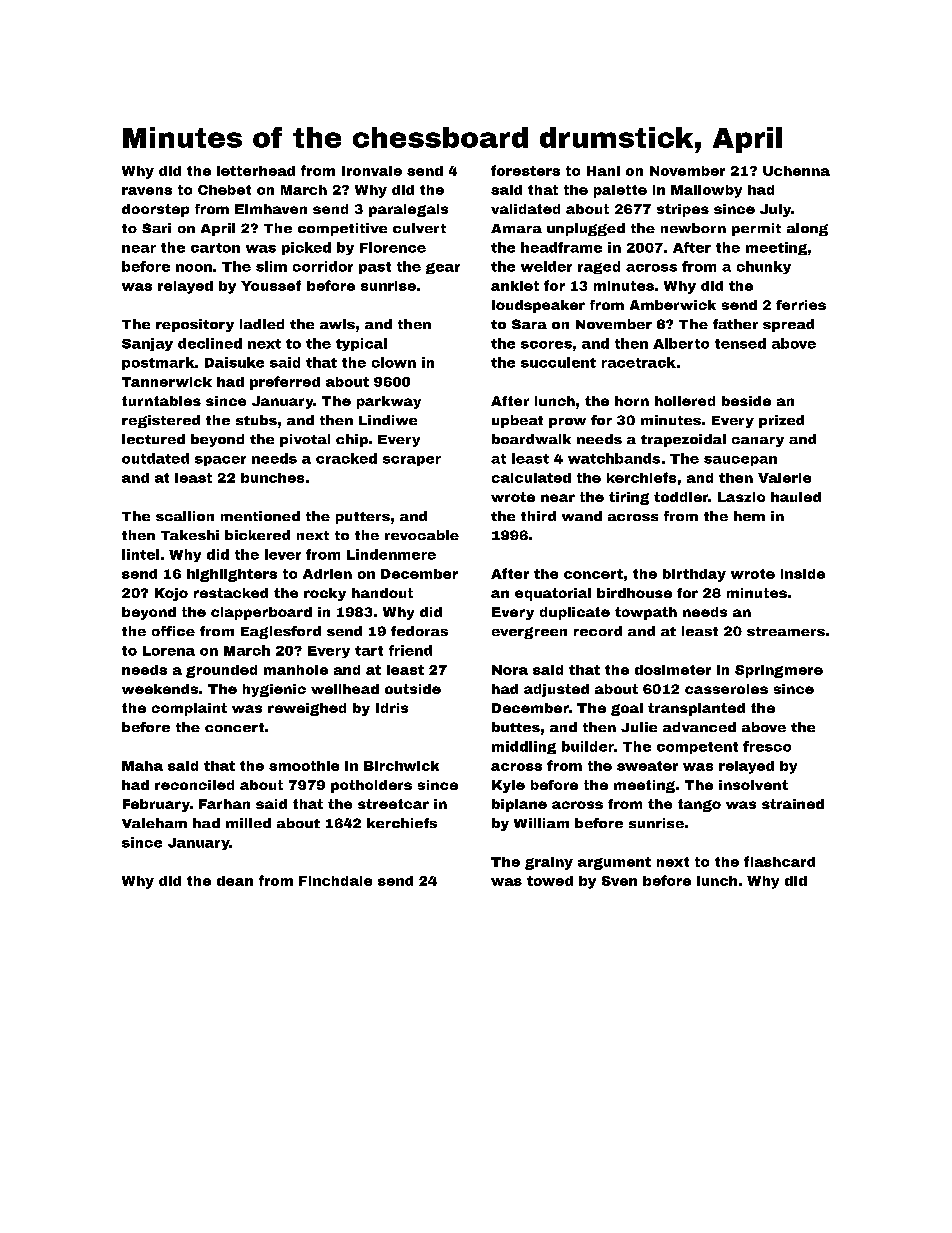 The height and width of the screenshot is (1233, 952). Describe the element at coordinates (807, 229) in the screenshot. I see `along` at that location.
